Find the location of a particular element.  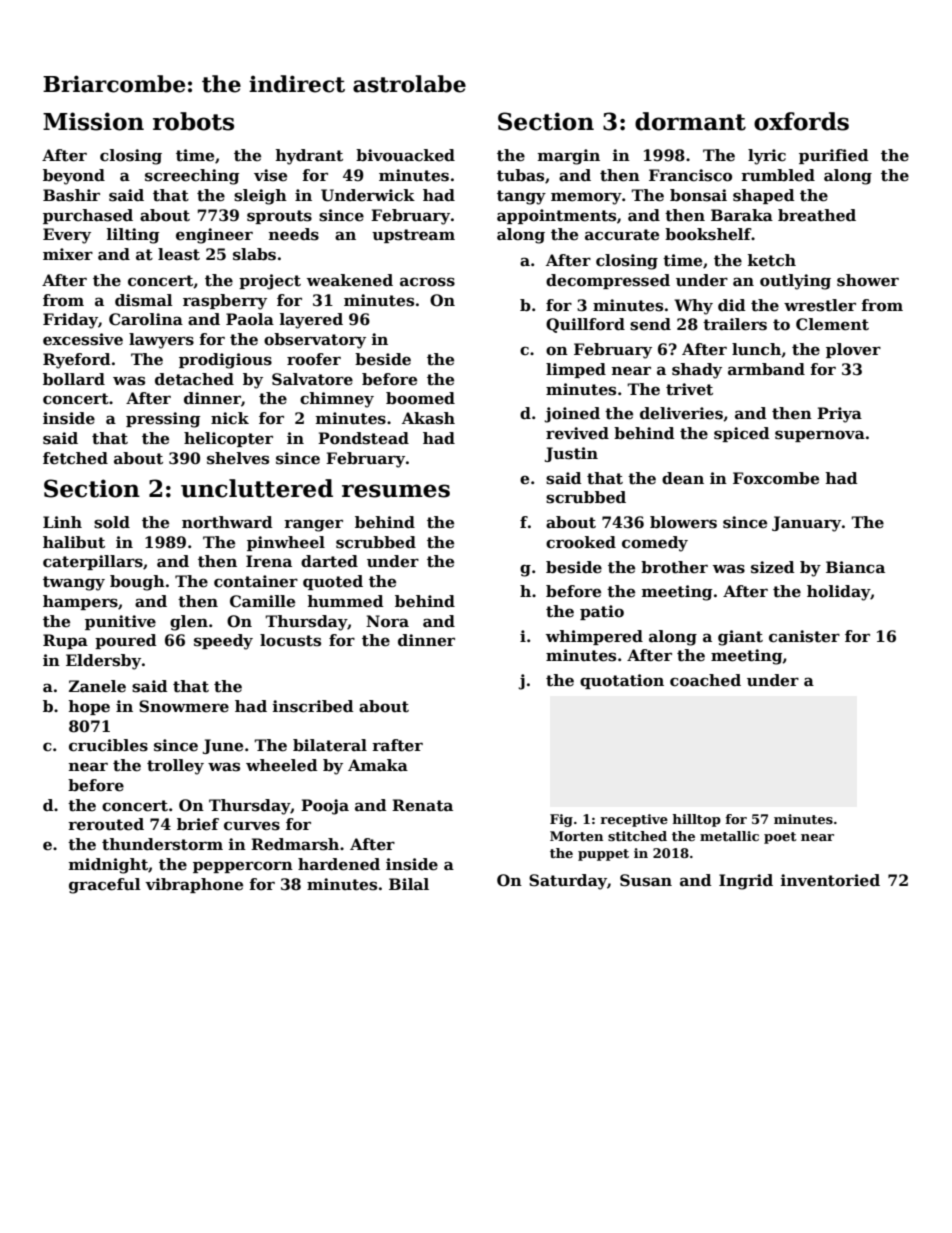

whimpered is located at coordinates (594, 637).
